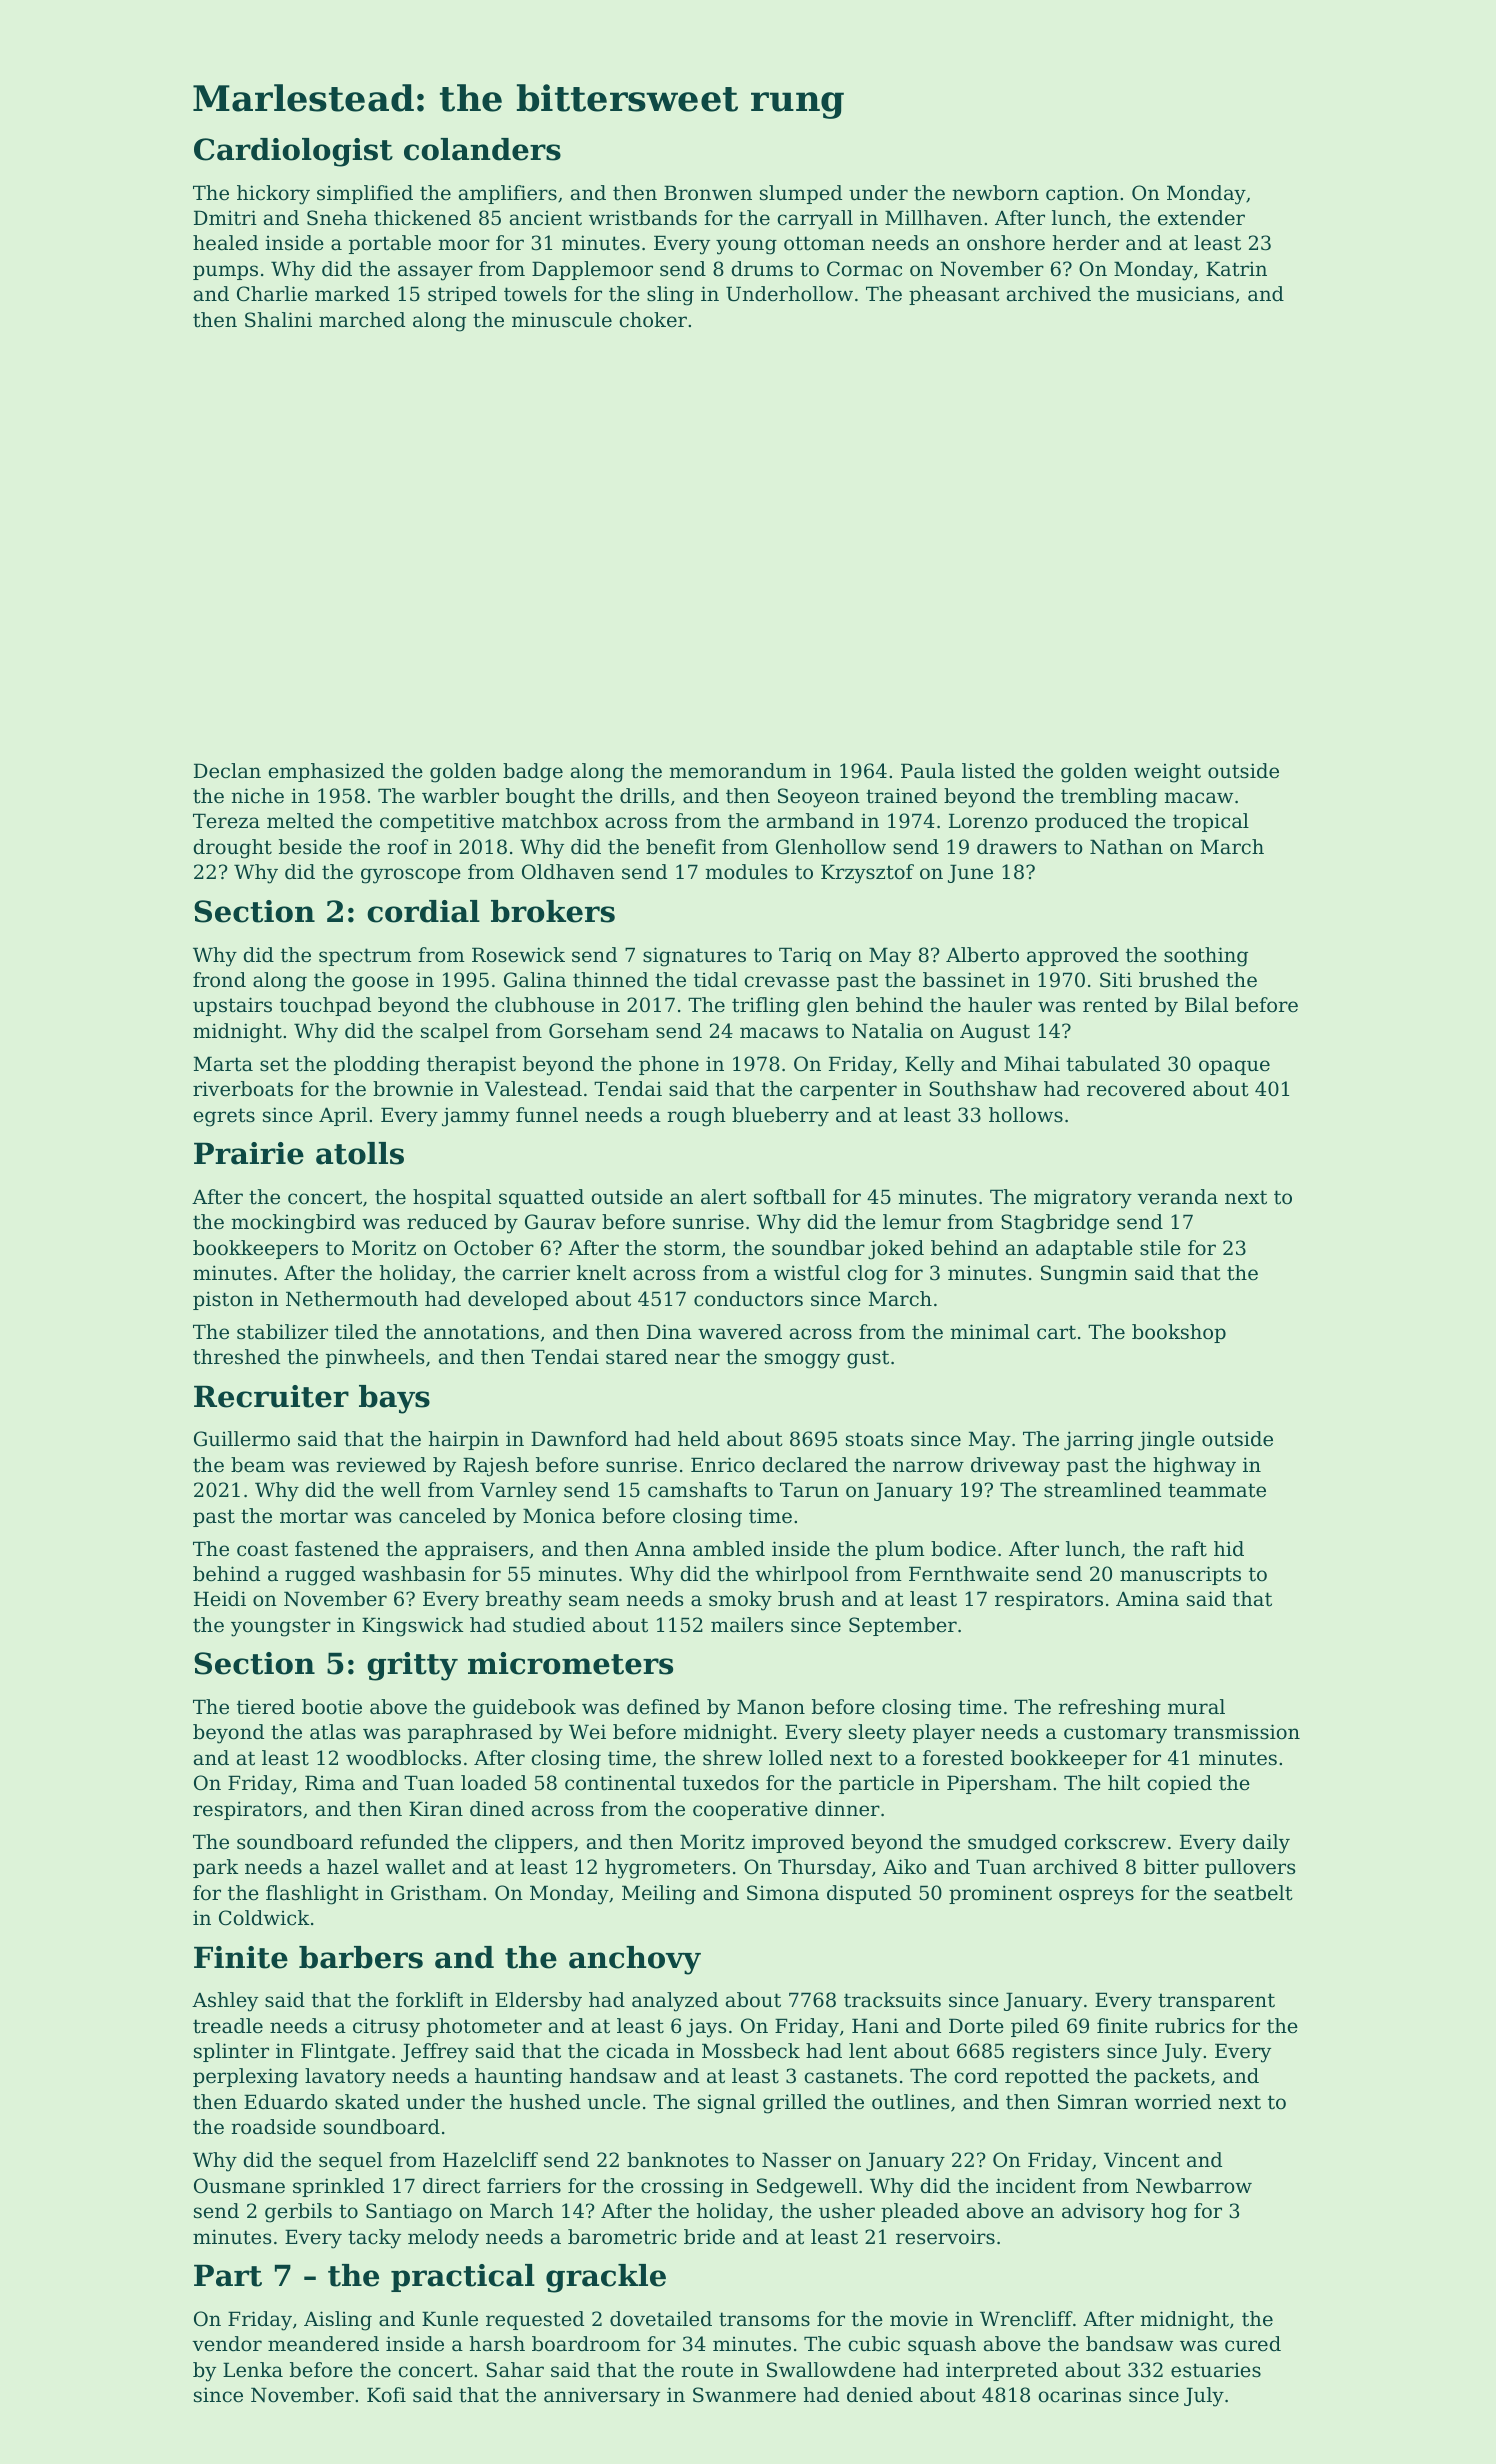  What do you see at coordinates (1147, 1599) in the document?
I see `Amina` at bounding box center [1147, 1599].
